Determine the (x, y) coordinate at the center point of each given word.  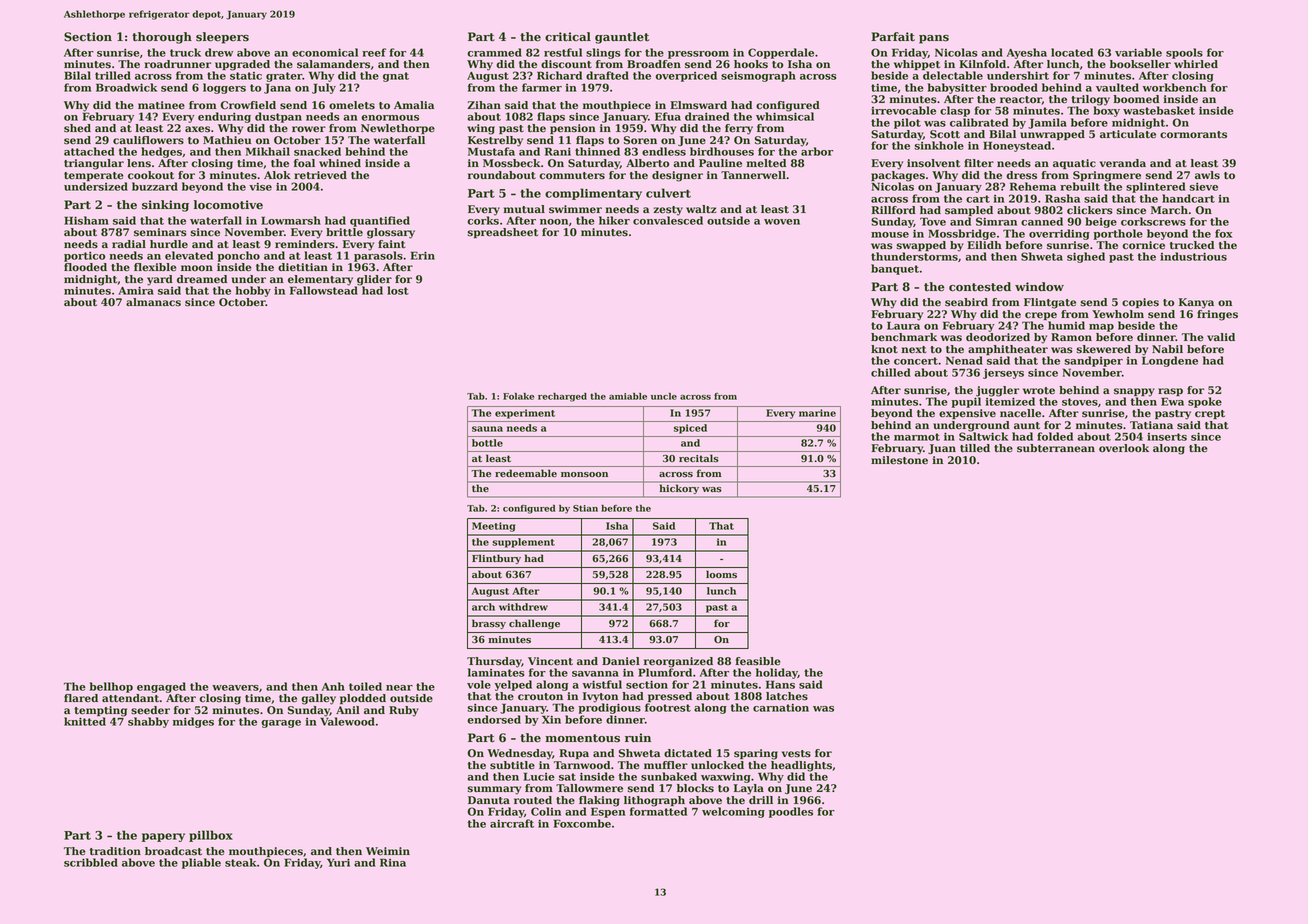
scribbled (91, 862)
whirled (1196, 64)
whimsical (785, 116)
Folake (518, 396)
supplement (523, 543)
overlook (1124, 448)
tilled (975, 448)
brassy (489, 624)
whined (340, 163)
